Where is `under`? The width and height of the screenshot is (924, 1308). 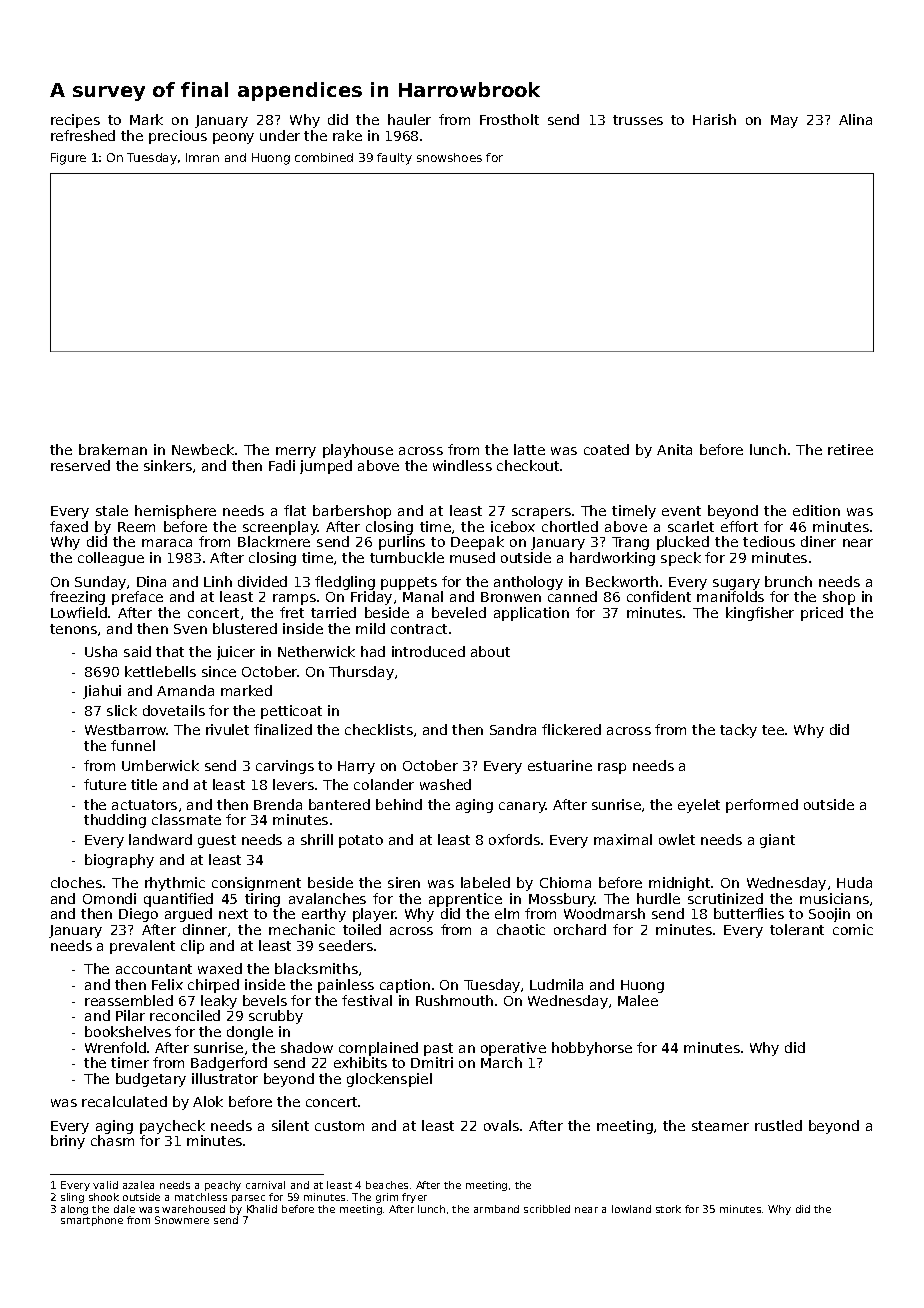 under is located at coordinates (280, 135).
